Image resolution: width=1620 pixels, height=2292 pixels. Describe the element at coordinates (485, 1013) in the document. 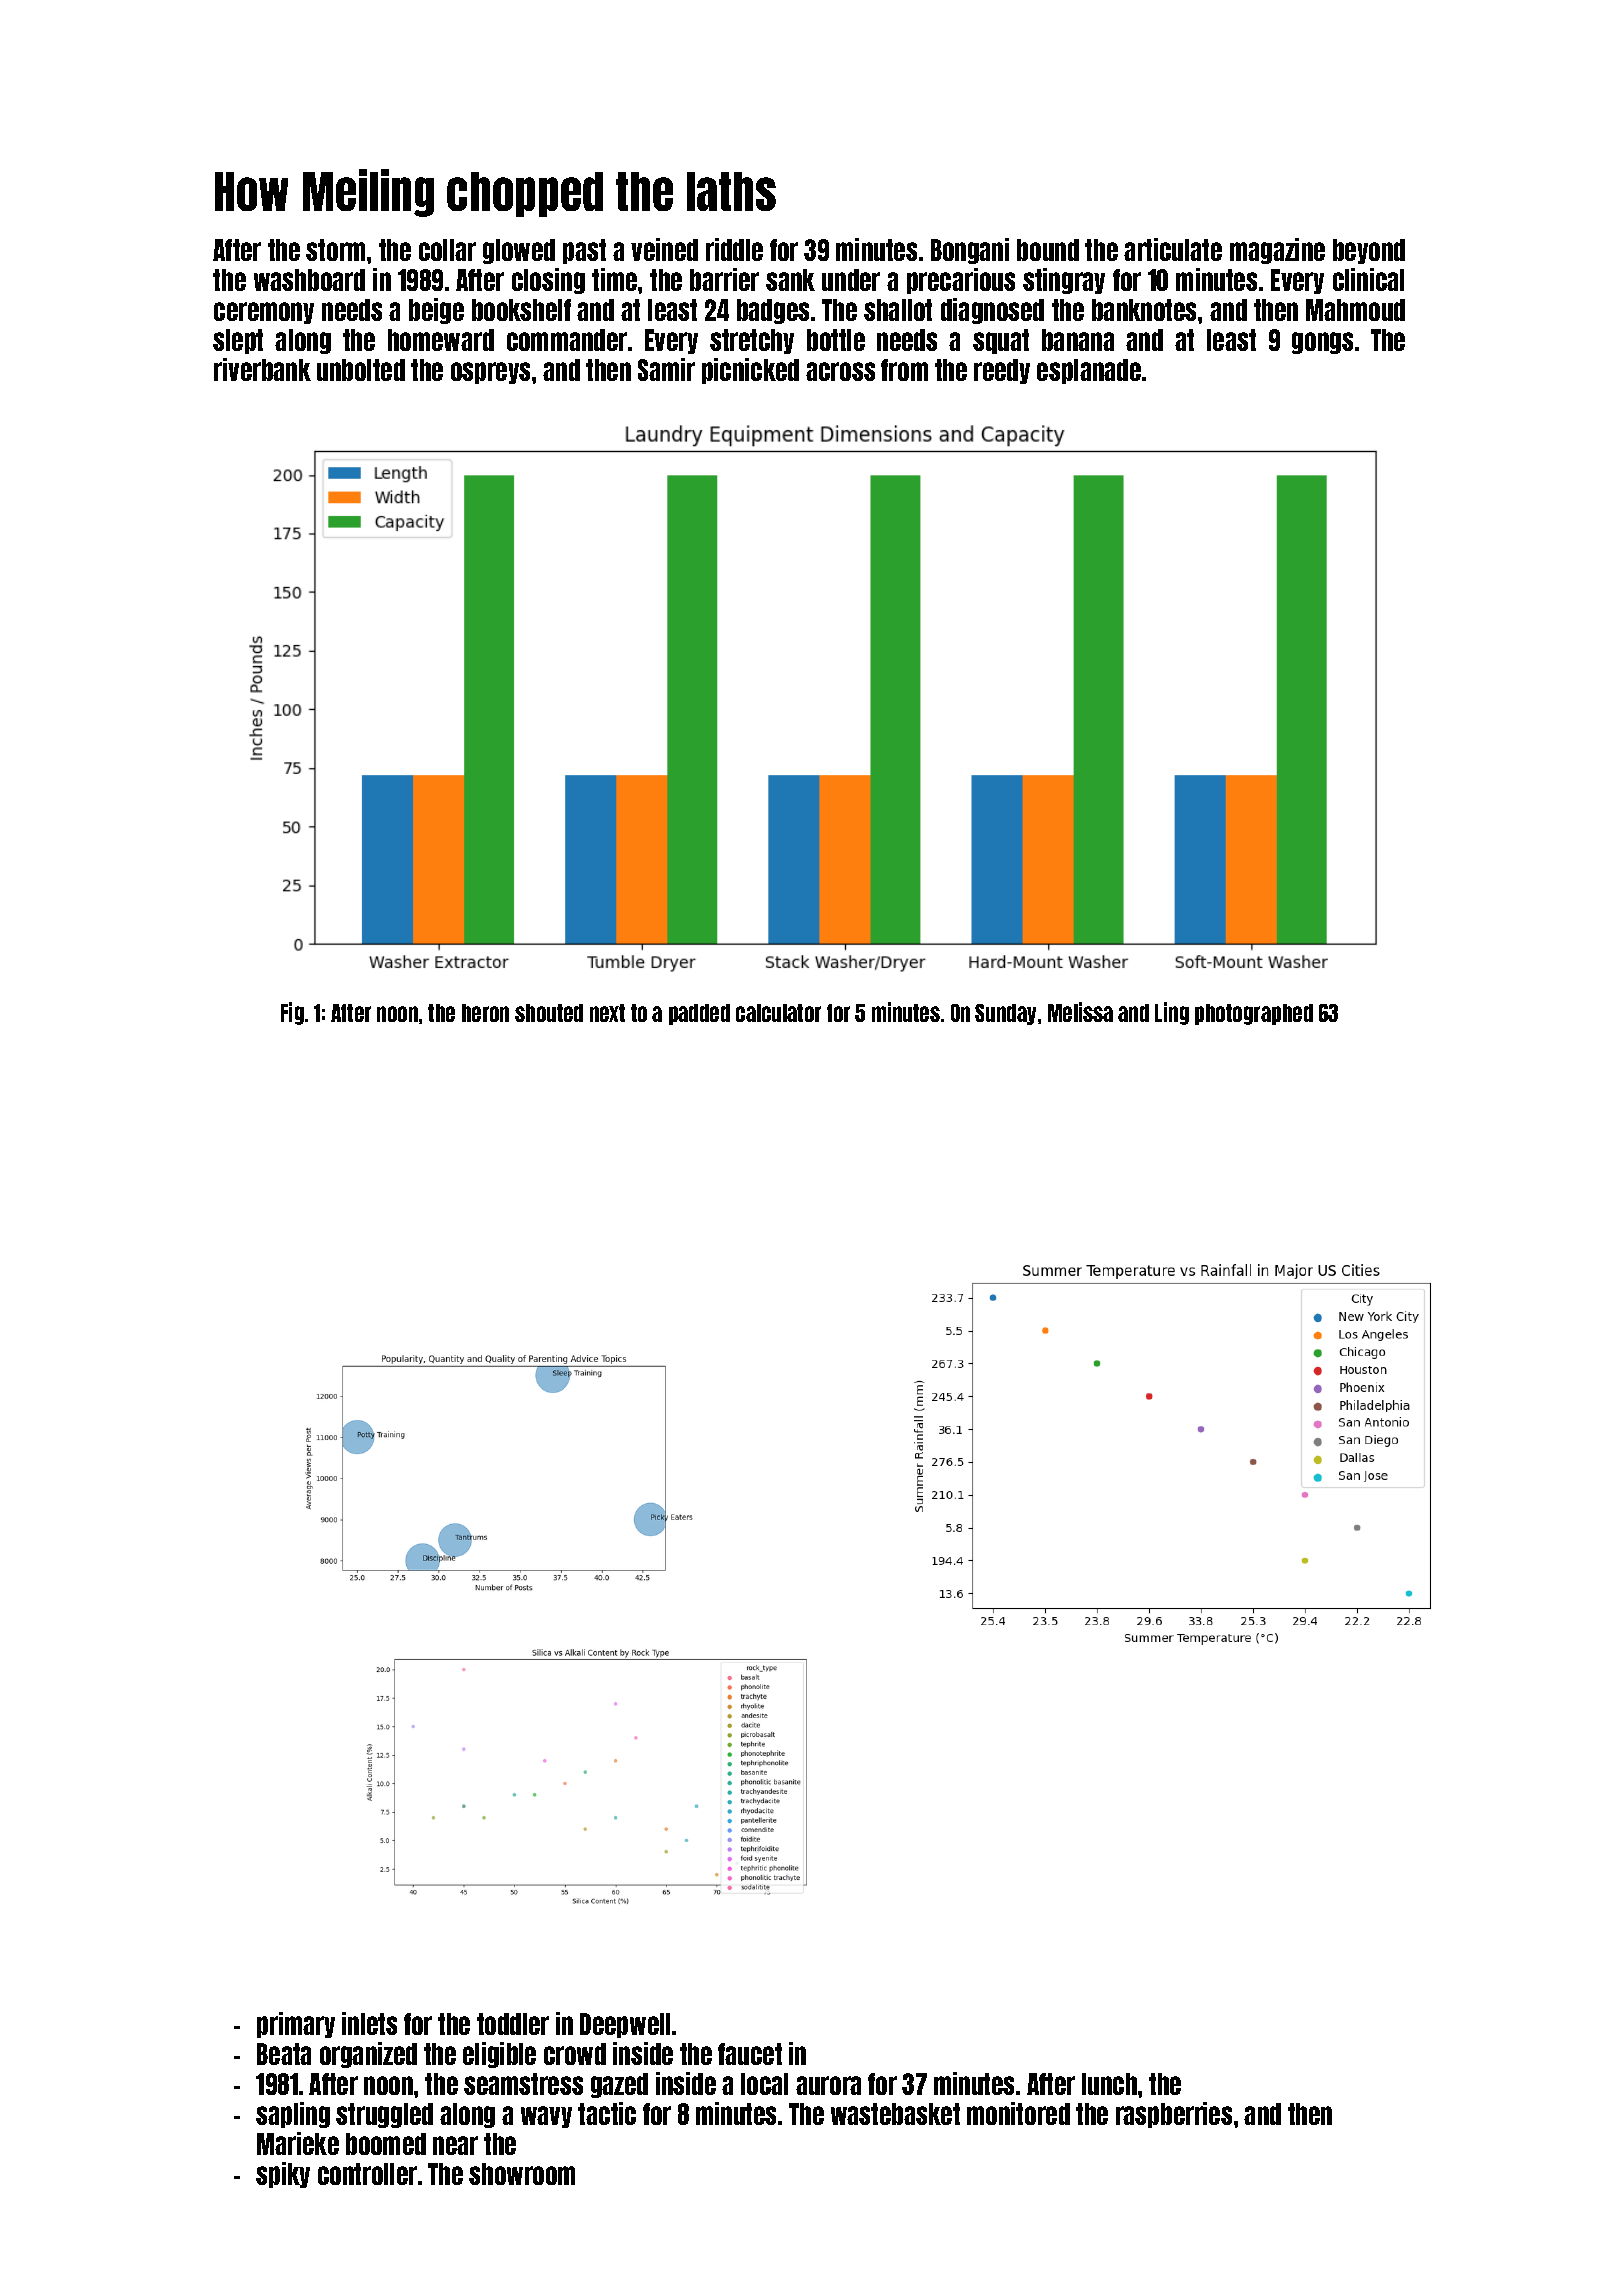

I see `heron` at that location.
